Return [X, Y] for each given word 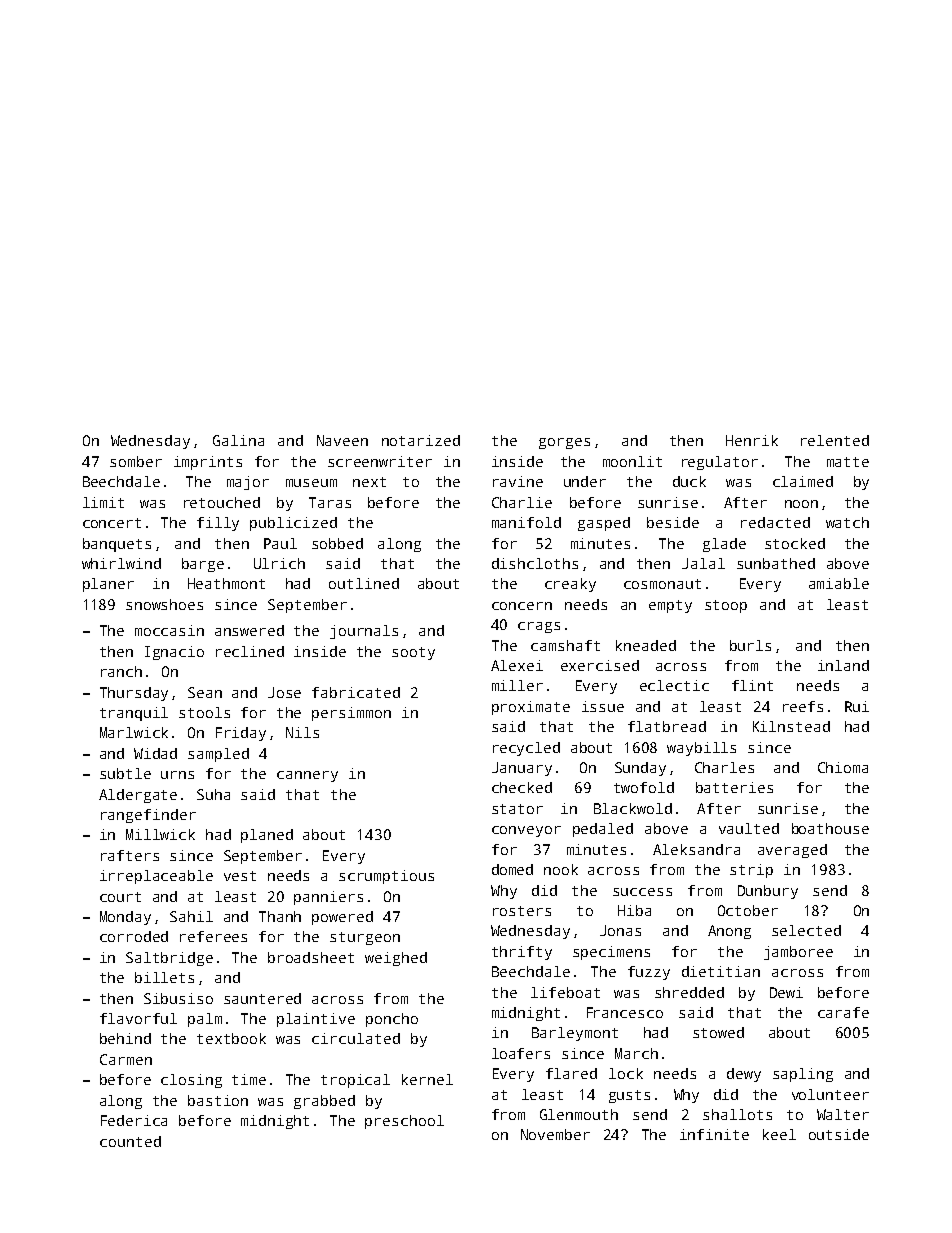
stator [517, 809]
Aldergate [138, 796]
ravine [518, 481]
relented [835, 440]
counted [130, 1141]
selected [806, 930]
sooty [413, 653]
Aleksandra [696, 849]
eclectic [674, 685]
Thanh [280, 916]
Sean [205, 692]
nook [561, 869]
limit [103, 502]
